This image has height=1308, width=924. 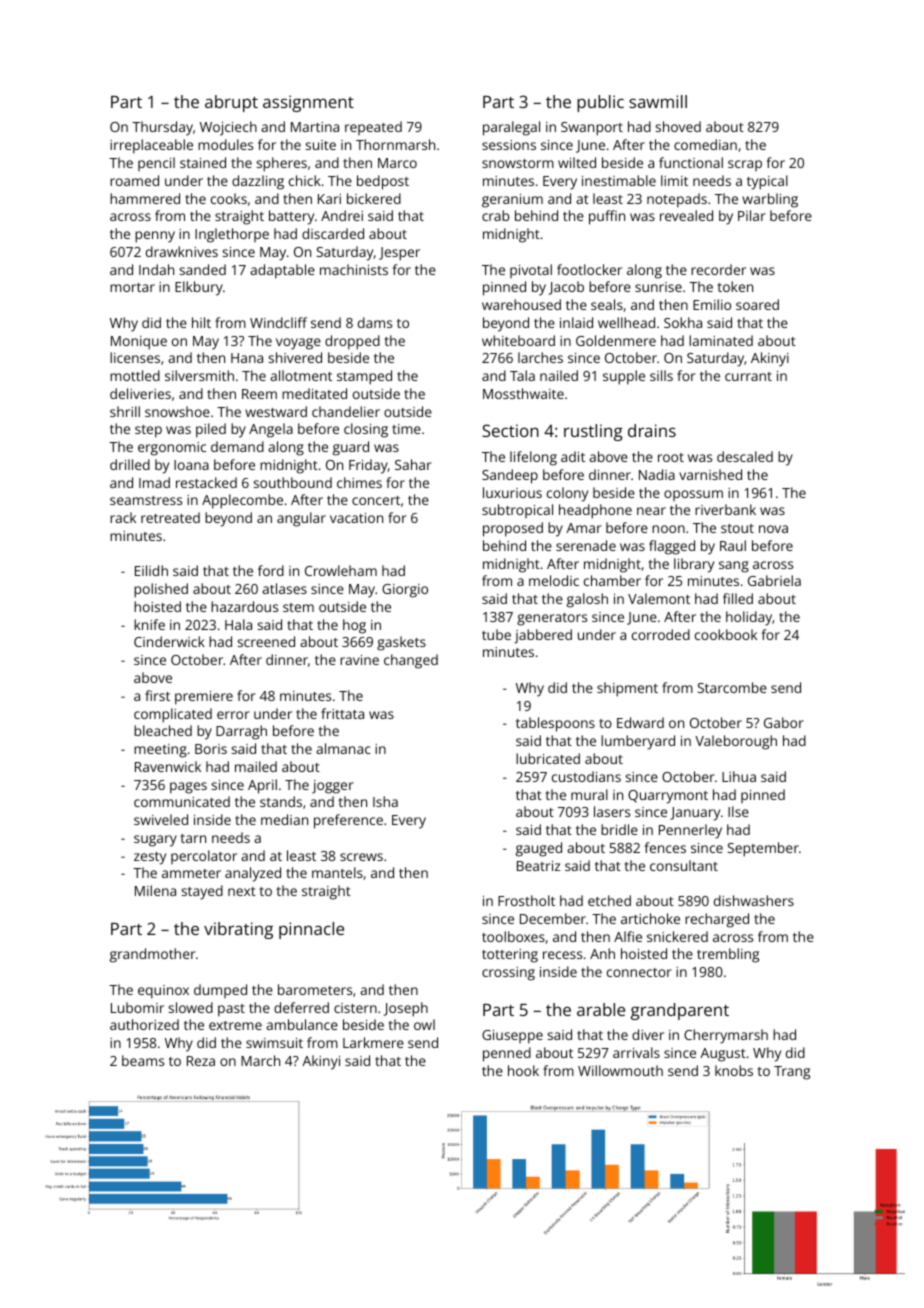 What do you see at coordinates (726, 634) in the image?
I see `cookbook` at bounding box center [726, 634].
